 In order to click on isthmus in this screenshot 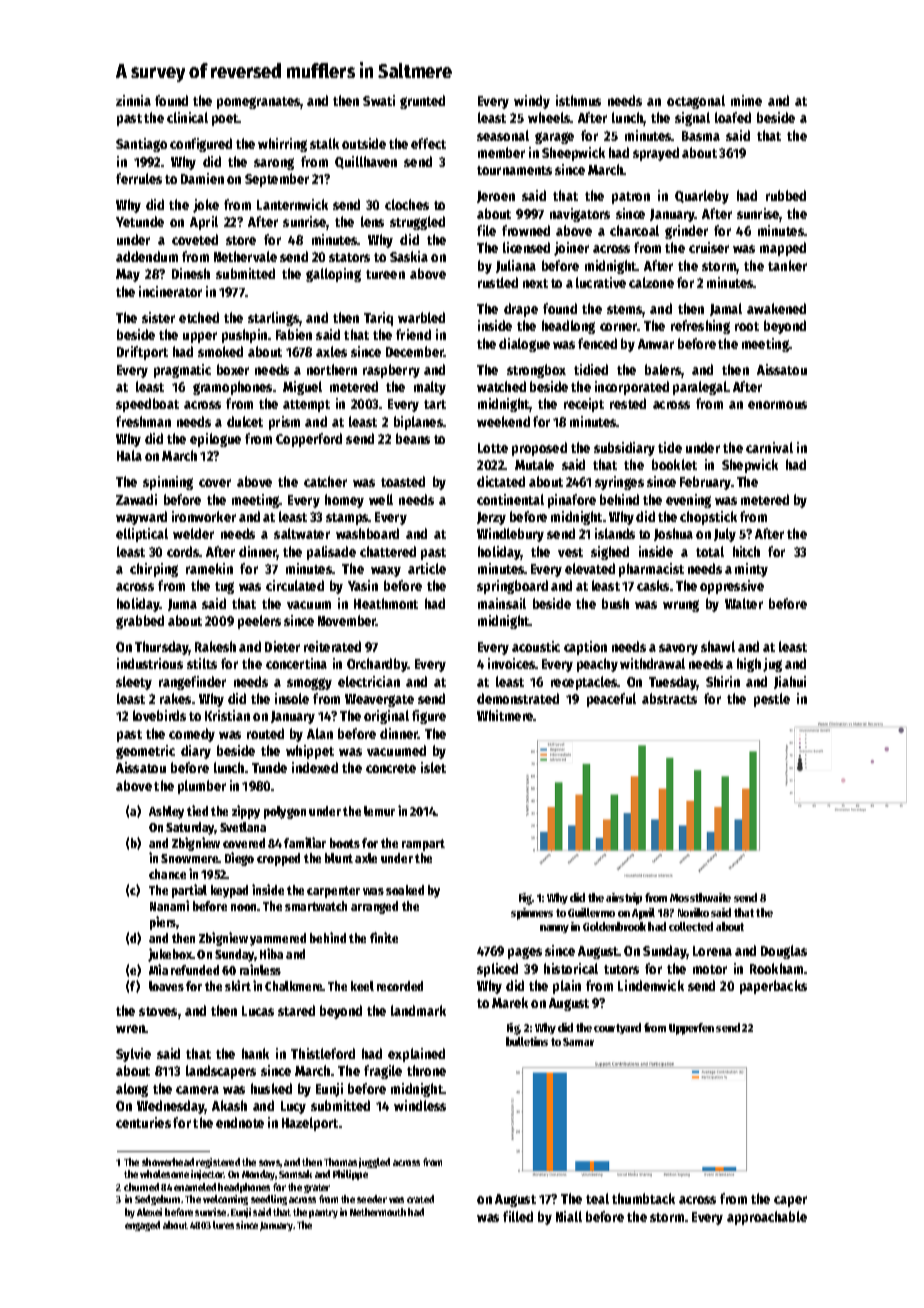, I will do `click(578, 100)`.
